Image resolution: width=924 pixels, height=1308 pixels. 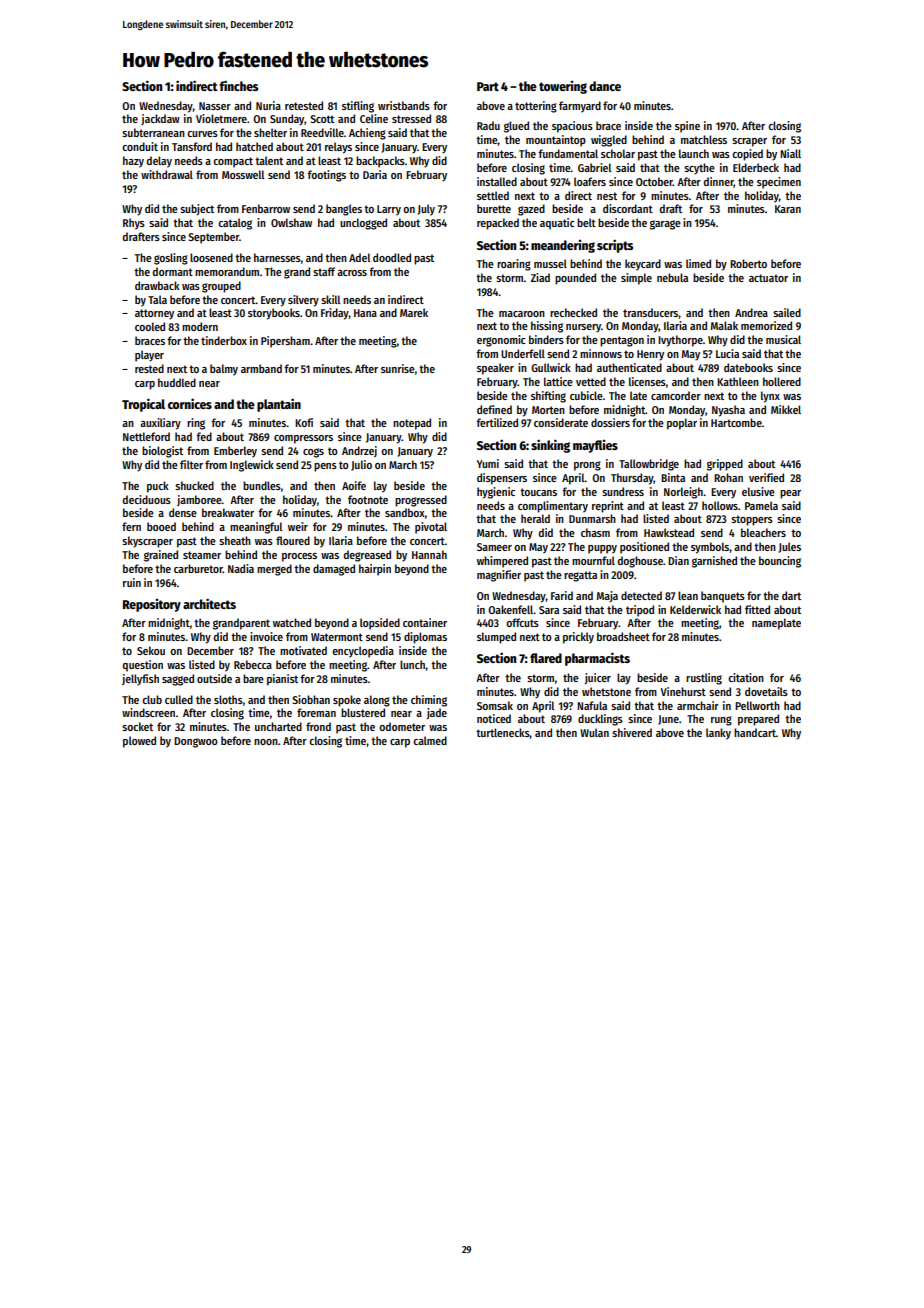 I want to click on launch, so click(x=694, y=153).
